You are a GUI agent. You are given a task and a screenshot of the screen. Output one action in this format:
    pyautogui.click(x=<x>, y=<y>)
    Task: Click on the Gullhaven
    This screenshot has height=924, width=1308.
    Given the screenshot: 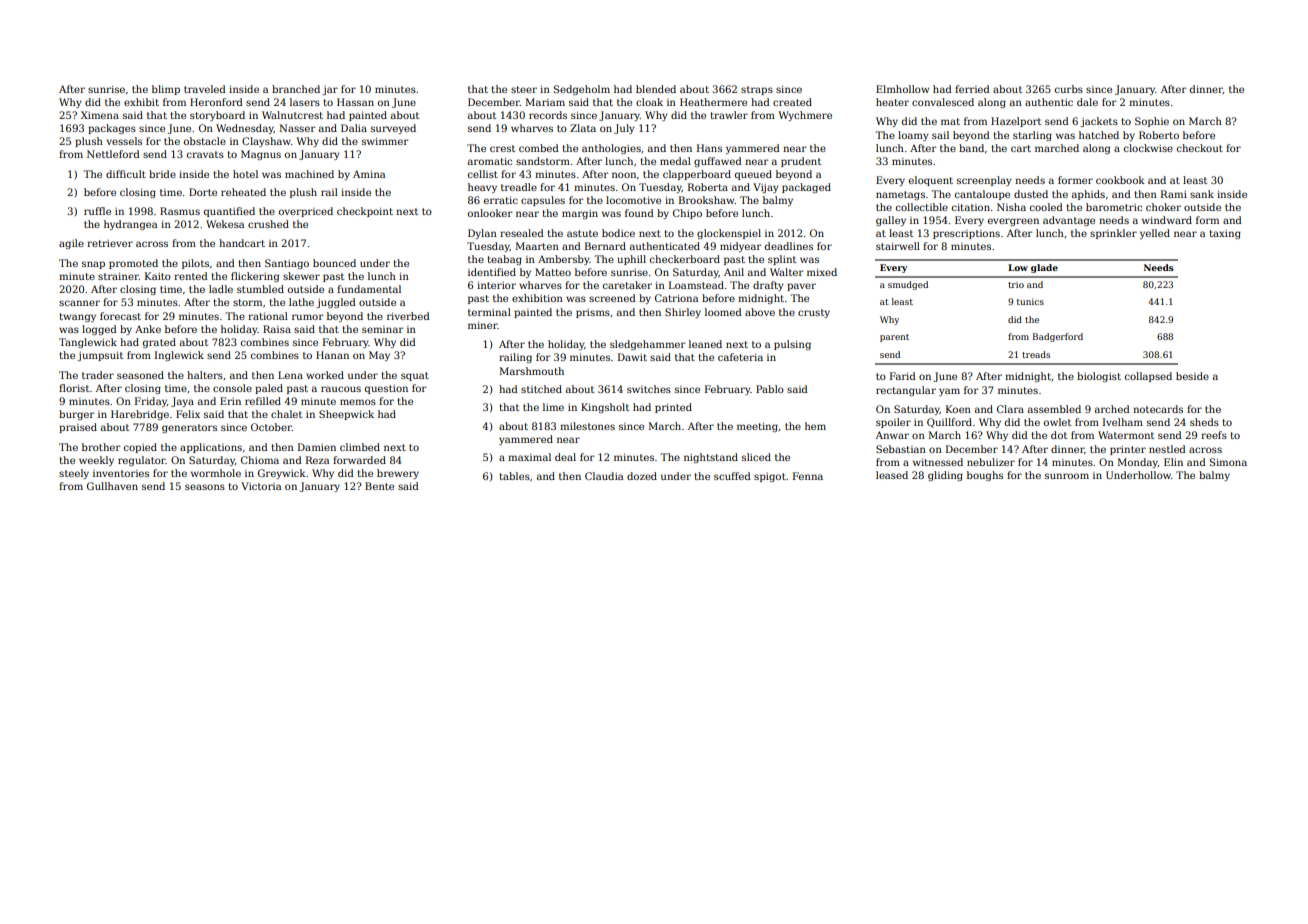 What is the action you would take?
    pyautogui.click(x=112, y=486)
